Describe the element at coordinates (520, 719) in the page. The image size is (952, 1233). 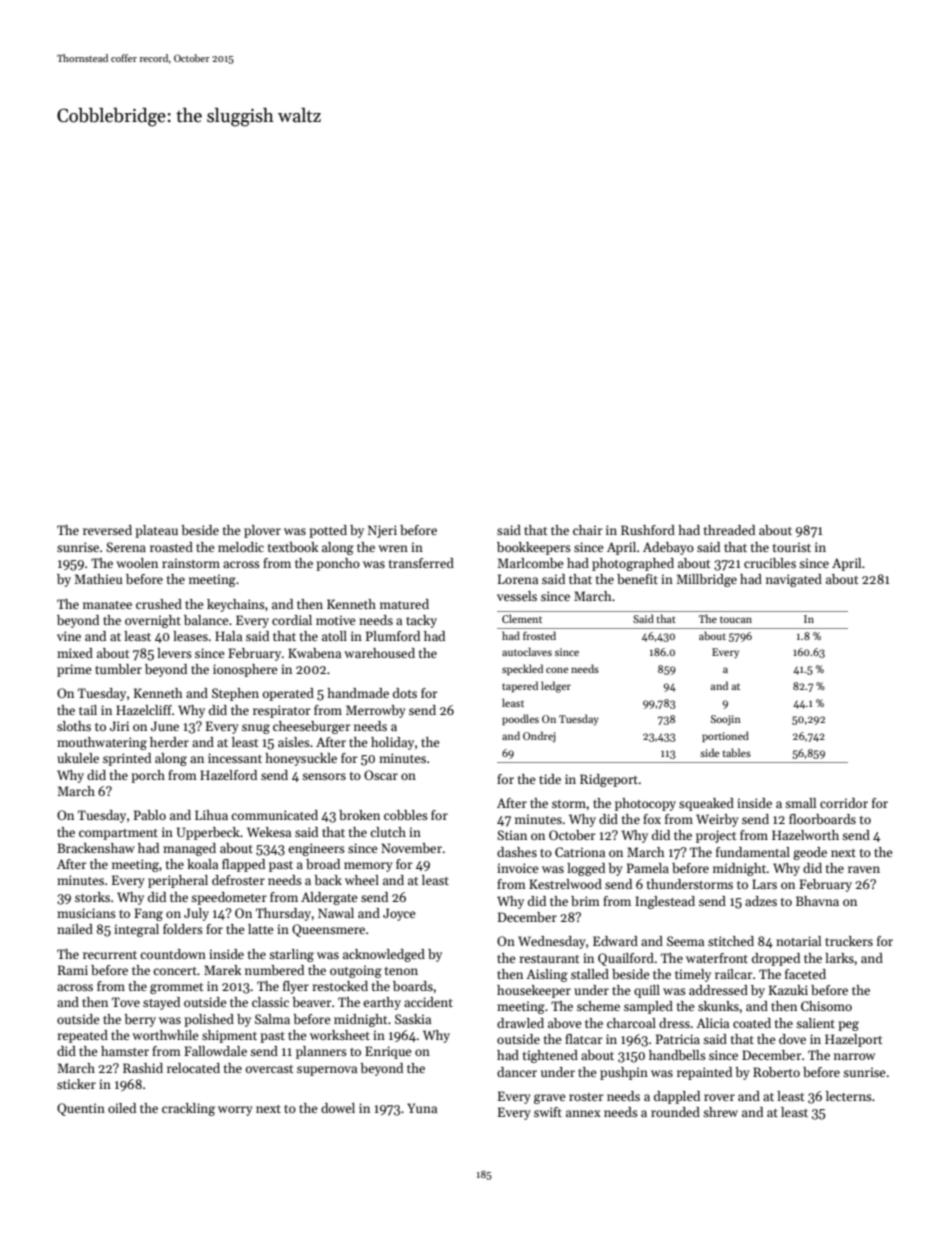
I see `poodles` at that location.
